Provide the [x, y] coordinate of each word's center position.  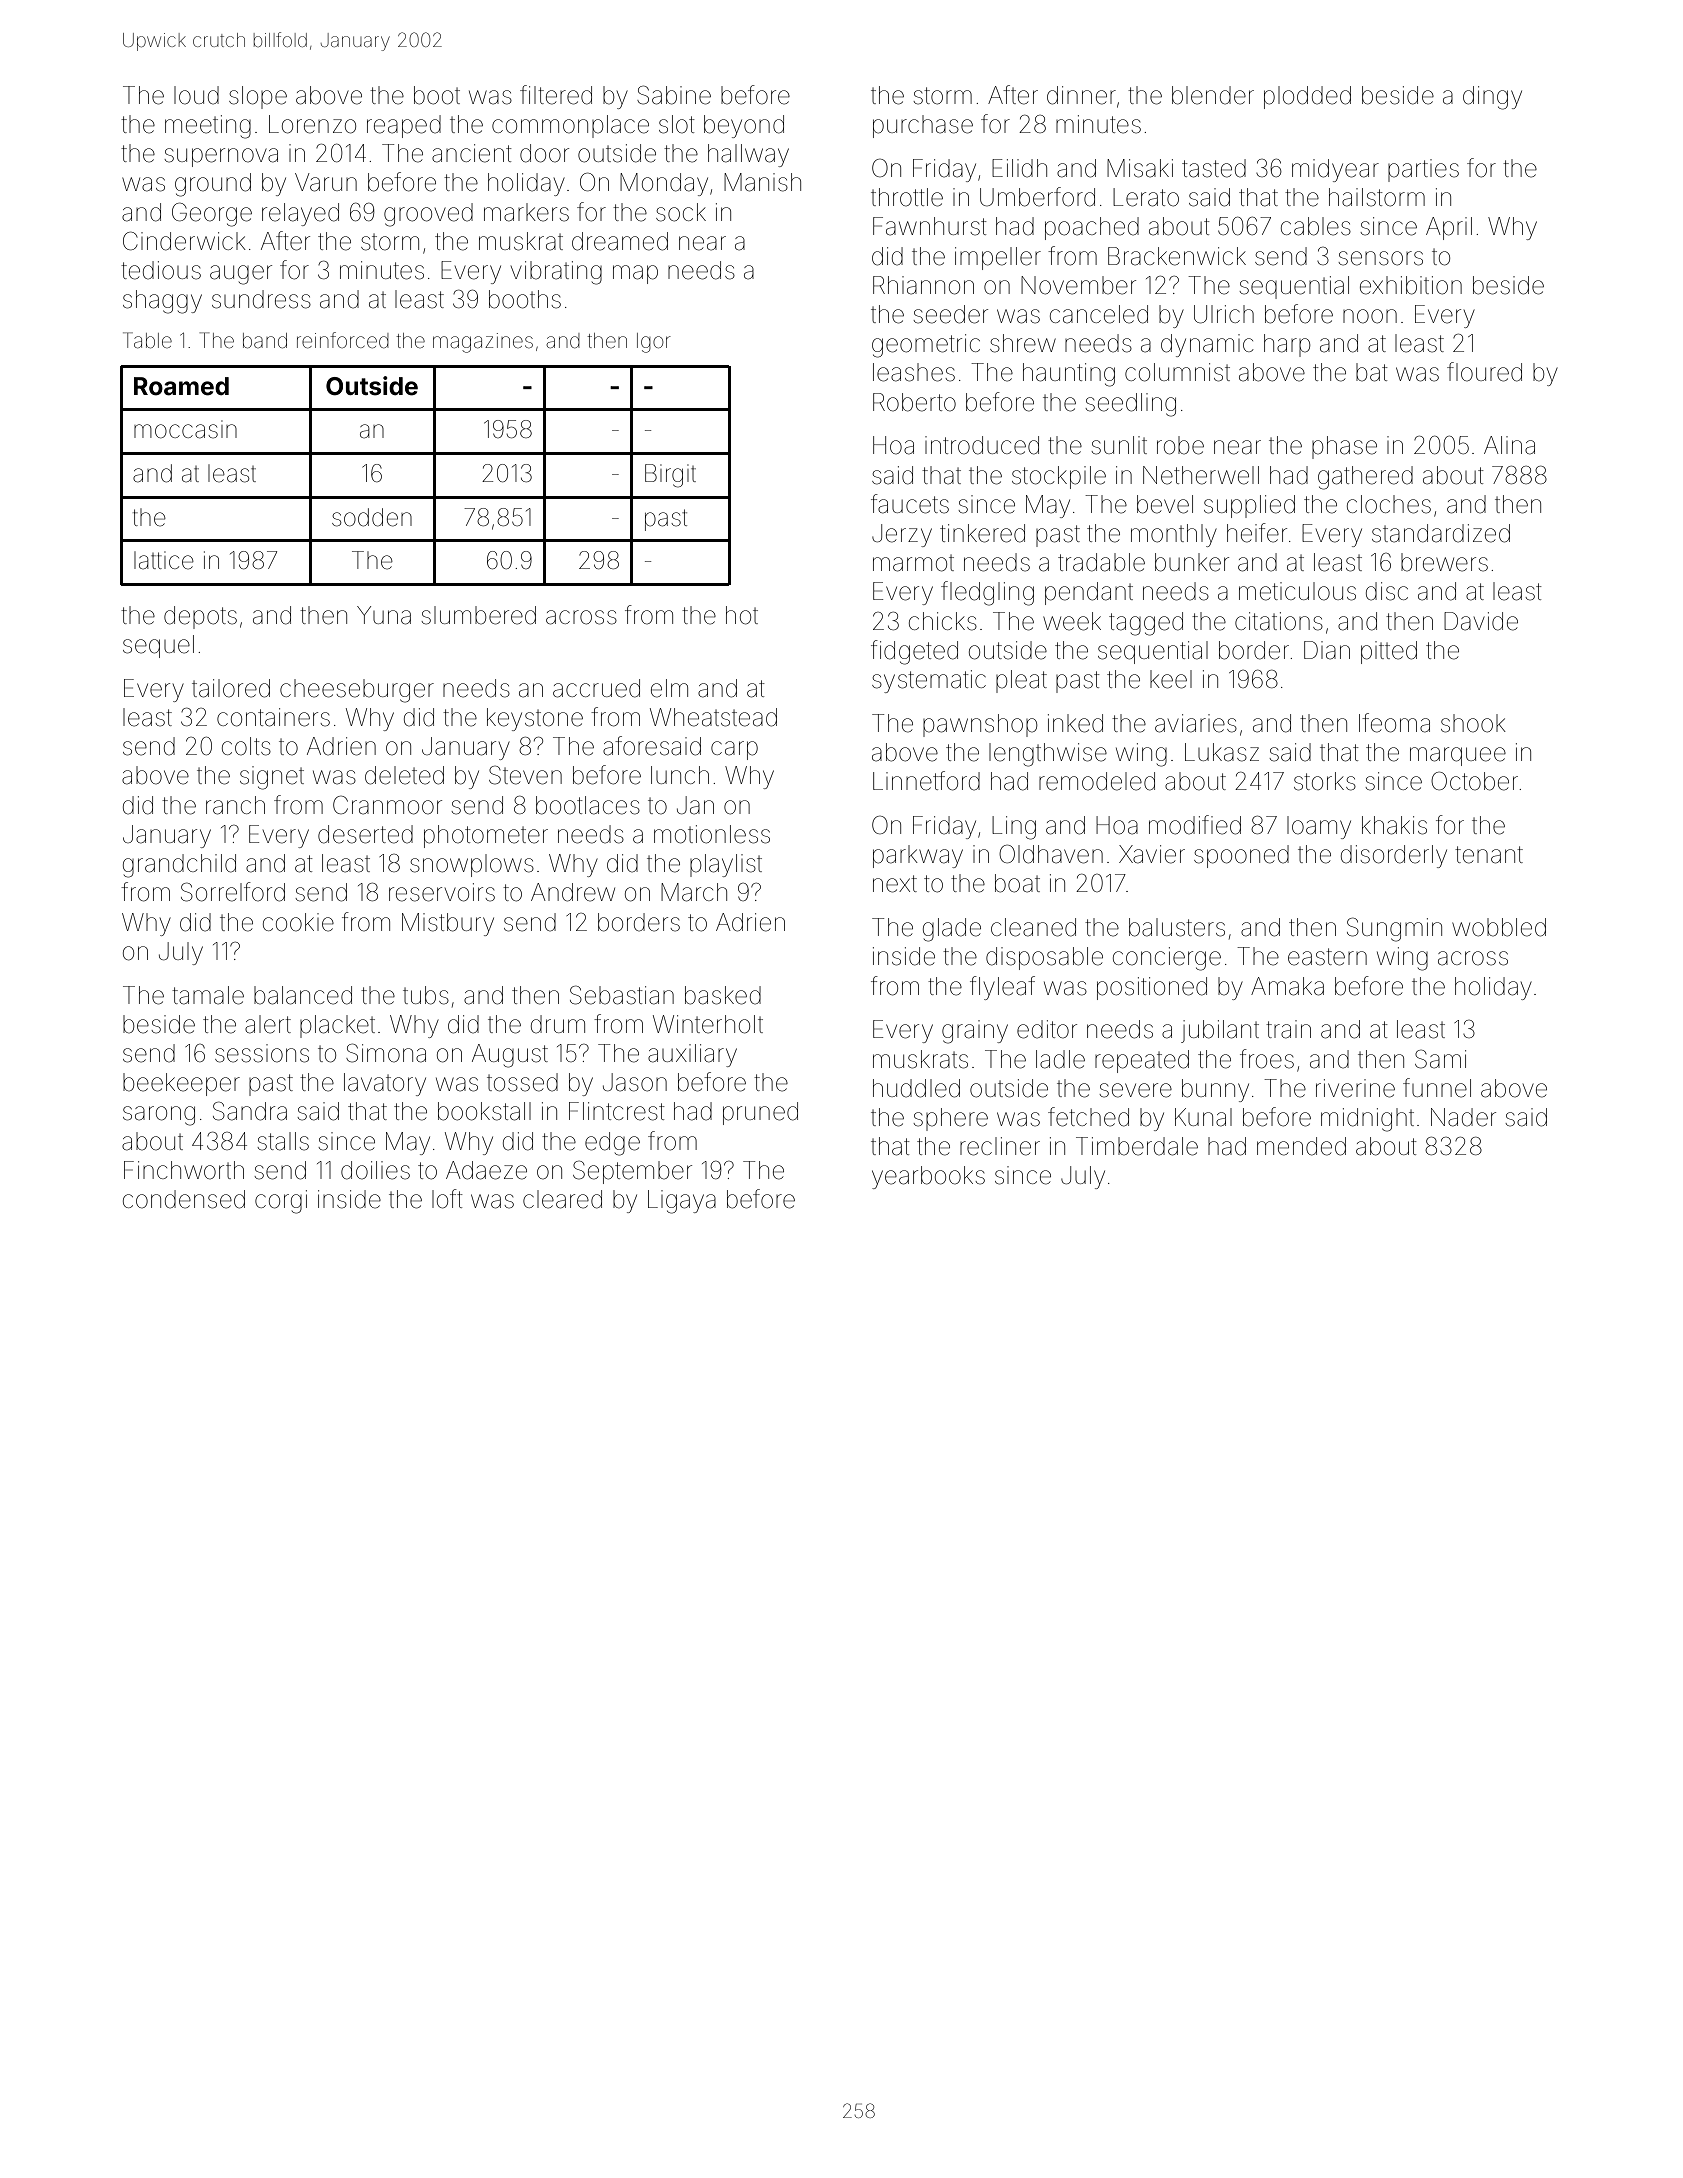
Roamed [181, 386]
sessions [262, 1053]
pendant [1089, 593]
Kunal [1203, 1117]
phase [1344, 447]
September [632, 1172]
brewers [1444, 562]
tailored [231, 688]
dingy [1492, 98]
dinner [1081, 95]
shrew [1023, 343]
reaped [404, 126]
